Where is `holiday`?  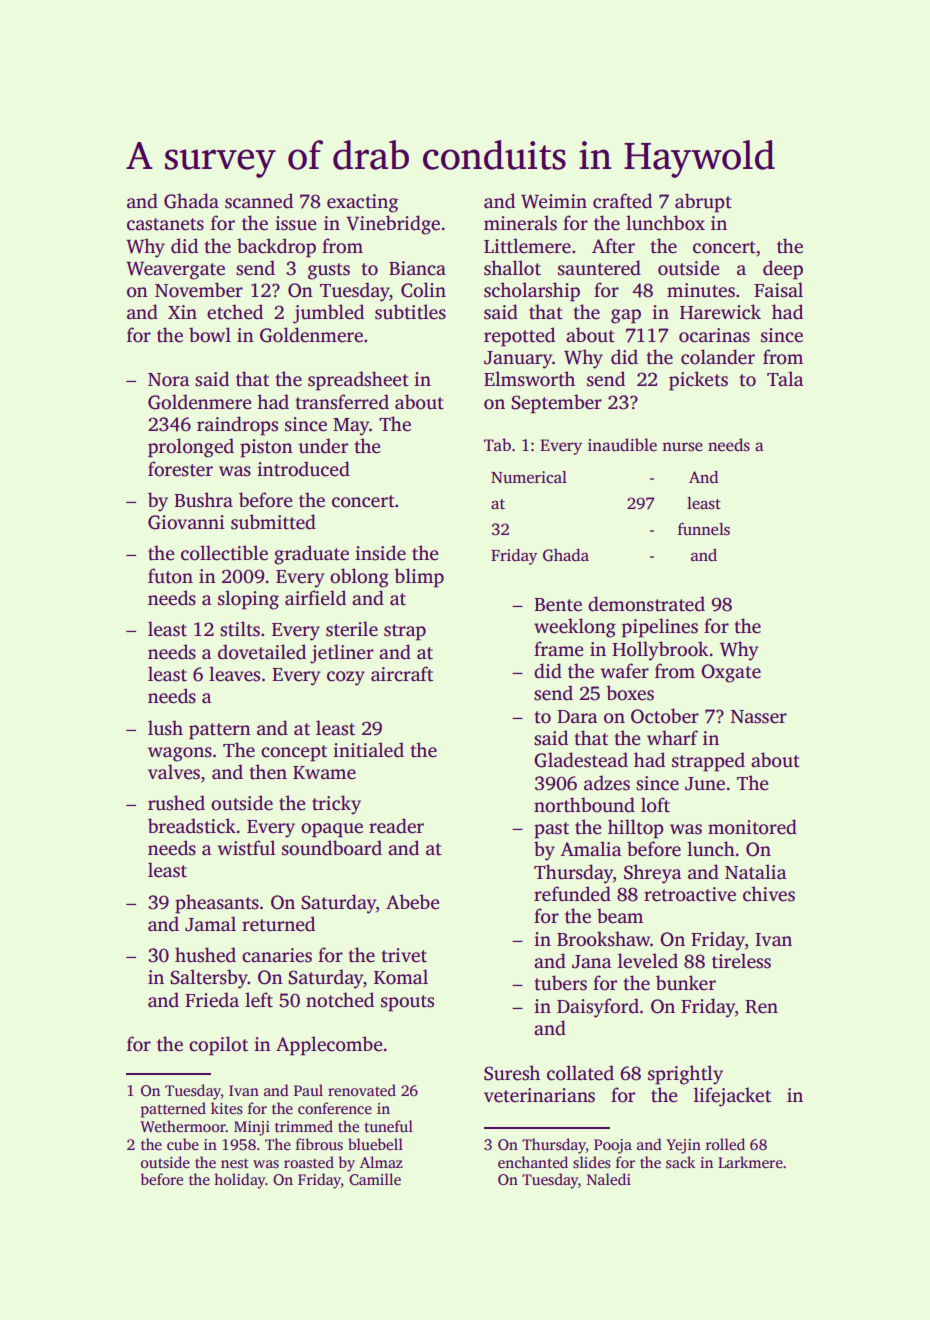 holiday is located at coordinates (239, 1181).
